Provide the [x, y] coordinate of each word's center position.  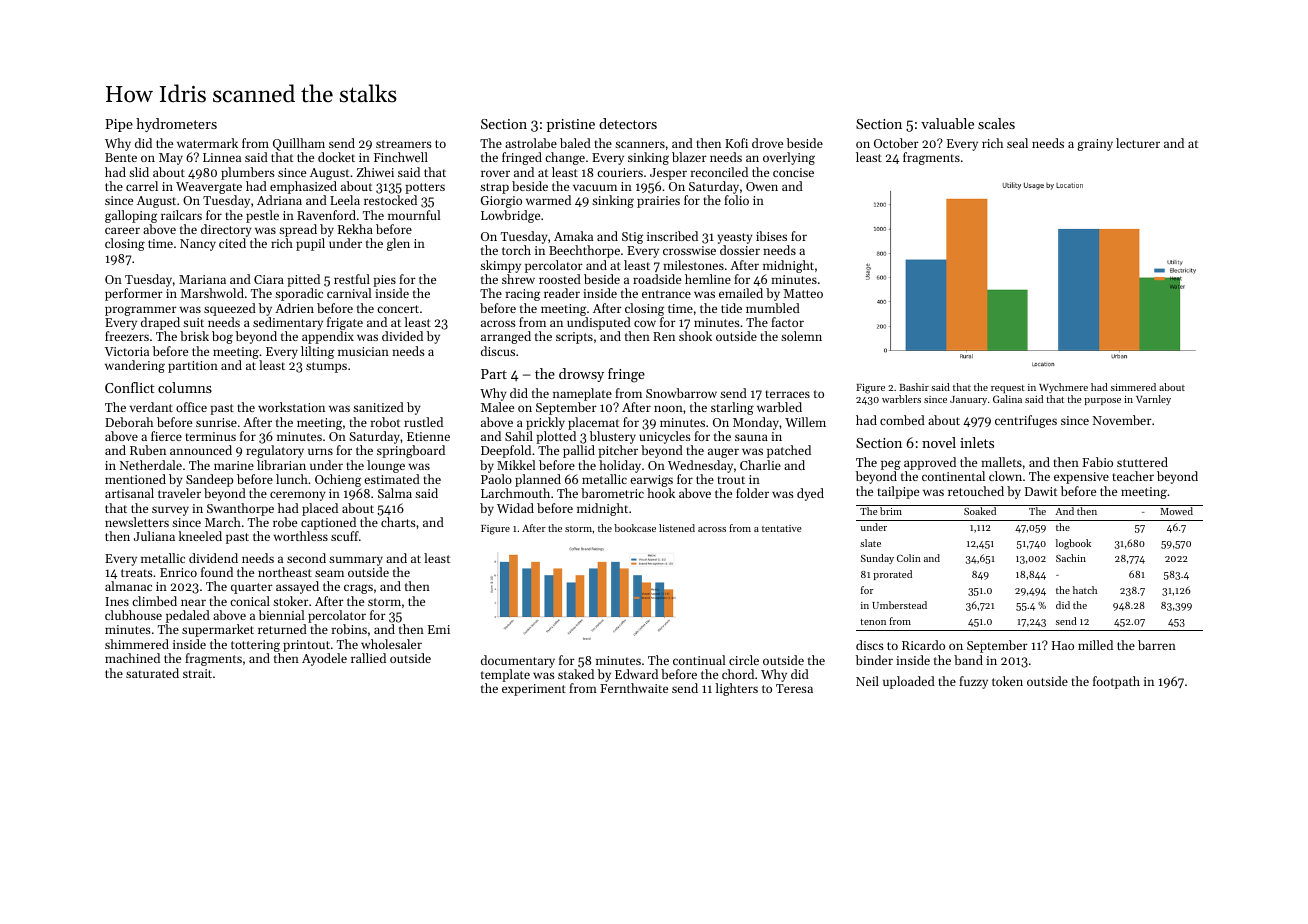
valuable [947, 123]
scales [996, 123]
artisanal [129, 493]
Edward [636, 674]
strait [197, 673]
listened [677, 528]
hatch [1085, 590]
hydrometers [176, 125]
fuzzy [973, 682]
